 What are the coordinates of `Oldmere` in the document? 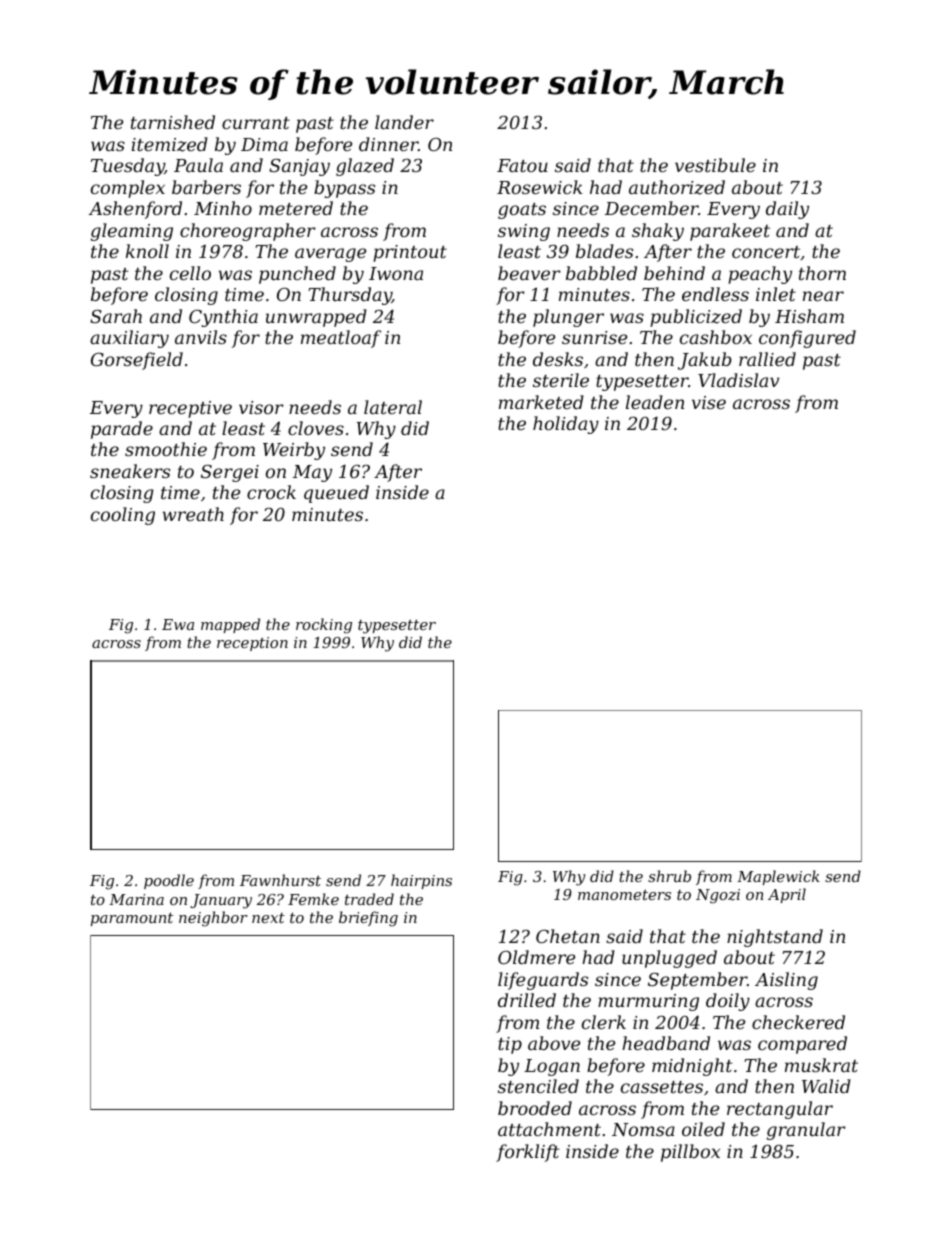 It's located at (536, 957).
